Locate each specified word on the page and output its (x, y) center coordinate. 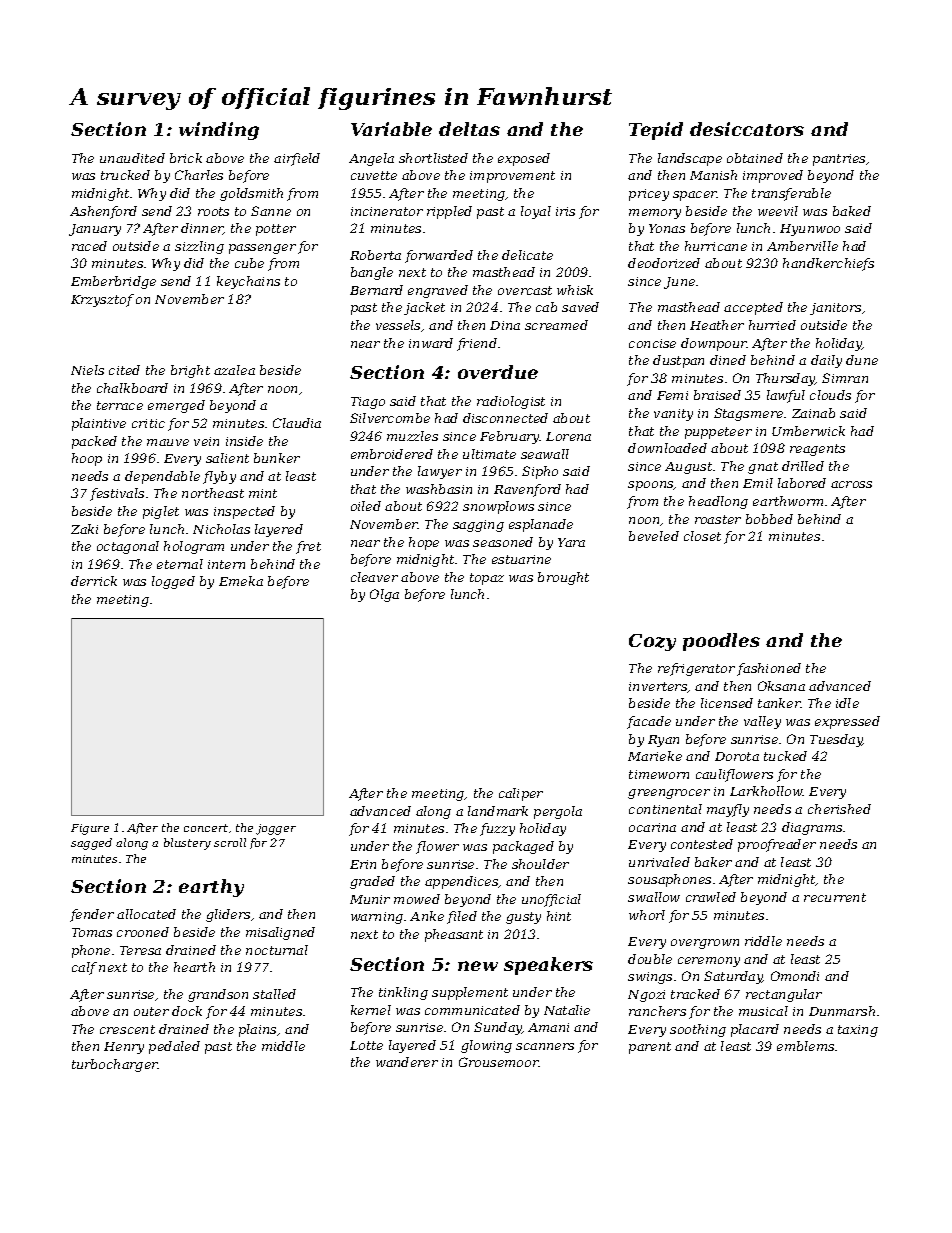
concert (206, 828)
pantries (839, 160)
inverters (658, 687)
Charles (199, 175)
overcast (525, 290)
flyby (219, 477)
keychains (248, 282)
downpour (714, 344)
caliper (521, 794)
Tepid (656, 131)
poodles (721, 642)
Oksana (781, 686)
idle (847, 703)
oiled (366, 506)
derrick (94, 581)
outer (151, 1011)
